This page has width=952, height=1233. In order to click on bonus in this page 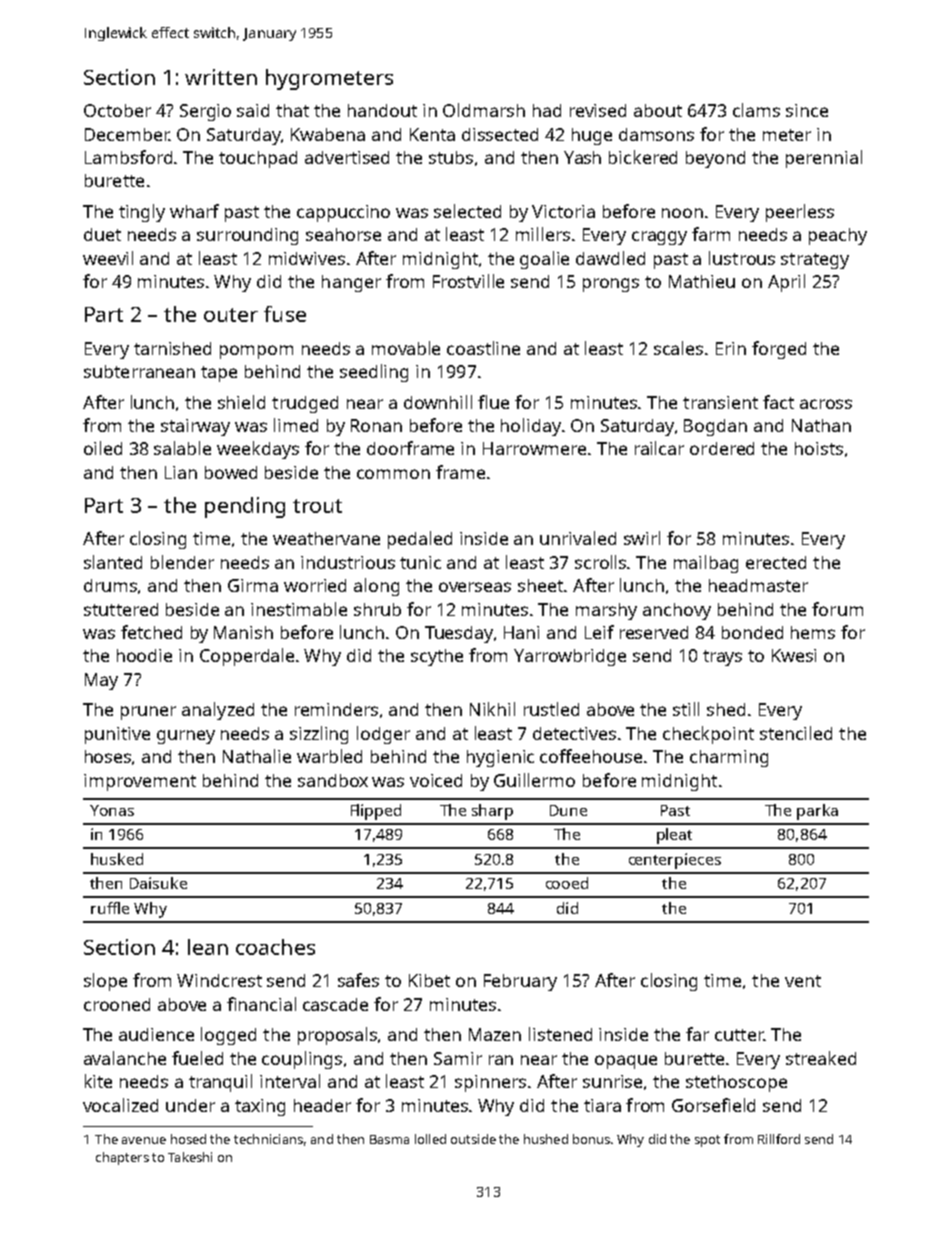, I will do `click(591, 1139)`.
